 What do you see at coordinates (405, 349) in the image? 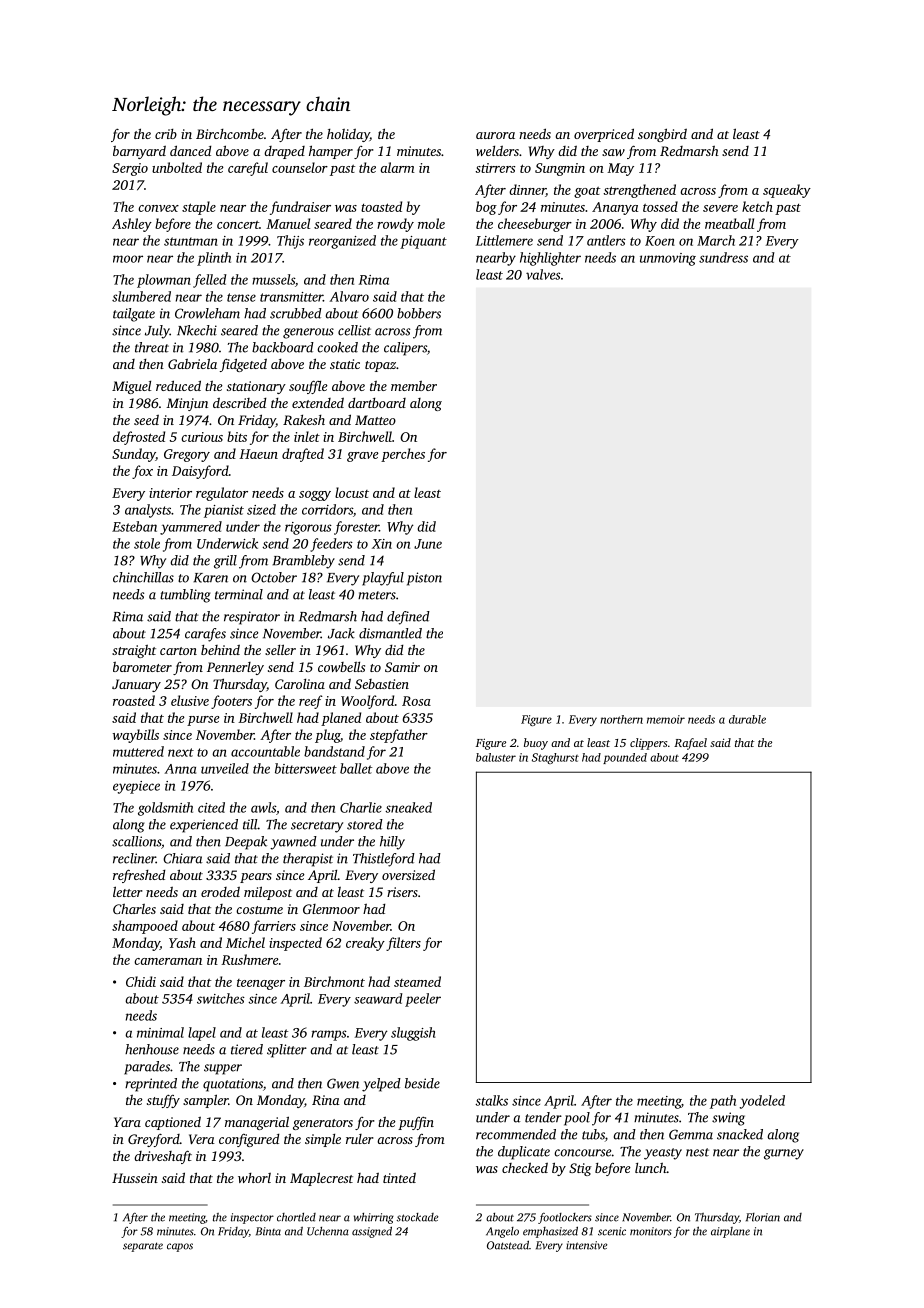
I see `calipers` at bounding box center [405, 349].
